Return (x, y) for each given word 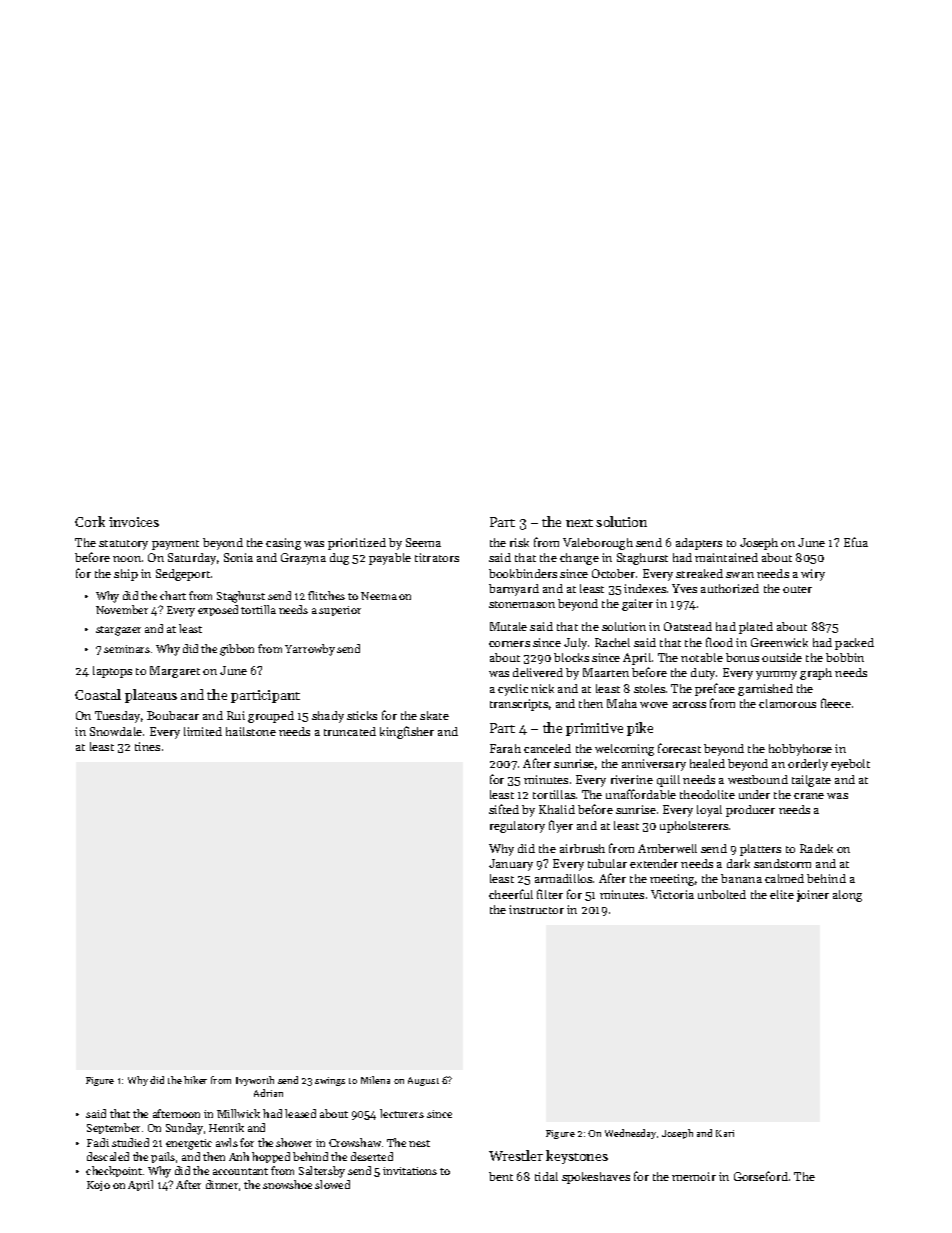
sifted (504, 809)
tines (147, 746)
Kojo (98, 1186)
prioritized (357, 544)
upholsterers (694, 827)
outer (797, 589)
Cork (90, 521)
